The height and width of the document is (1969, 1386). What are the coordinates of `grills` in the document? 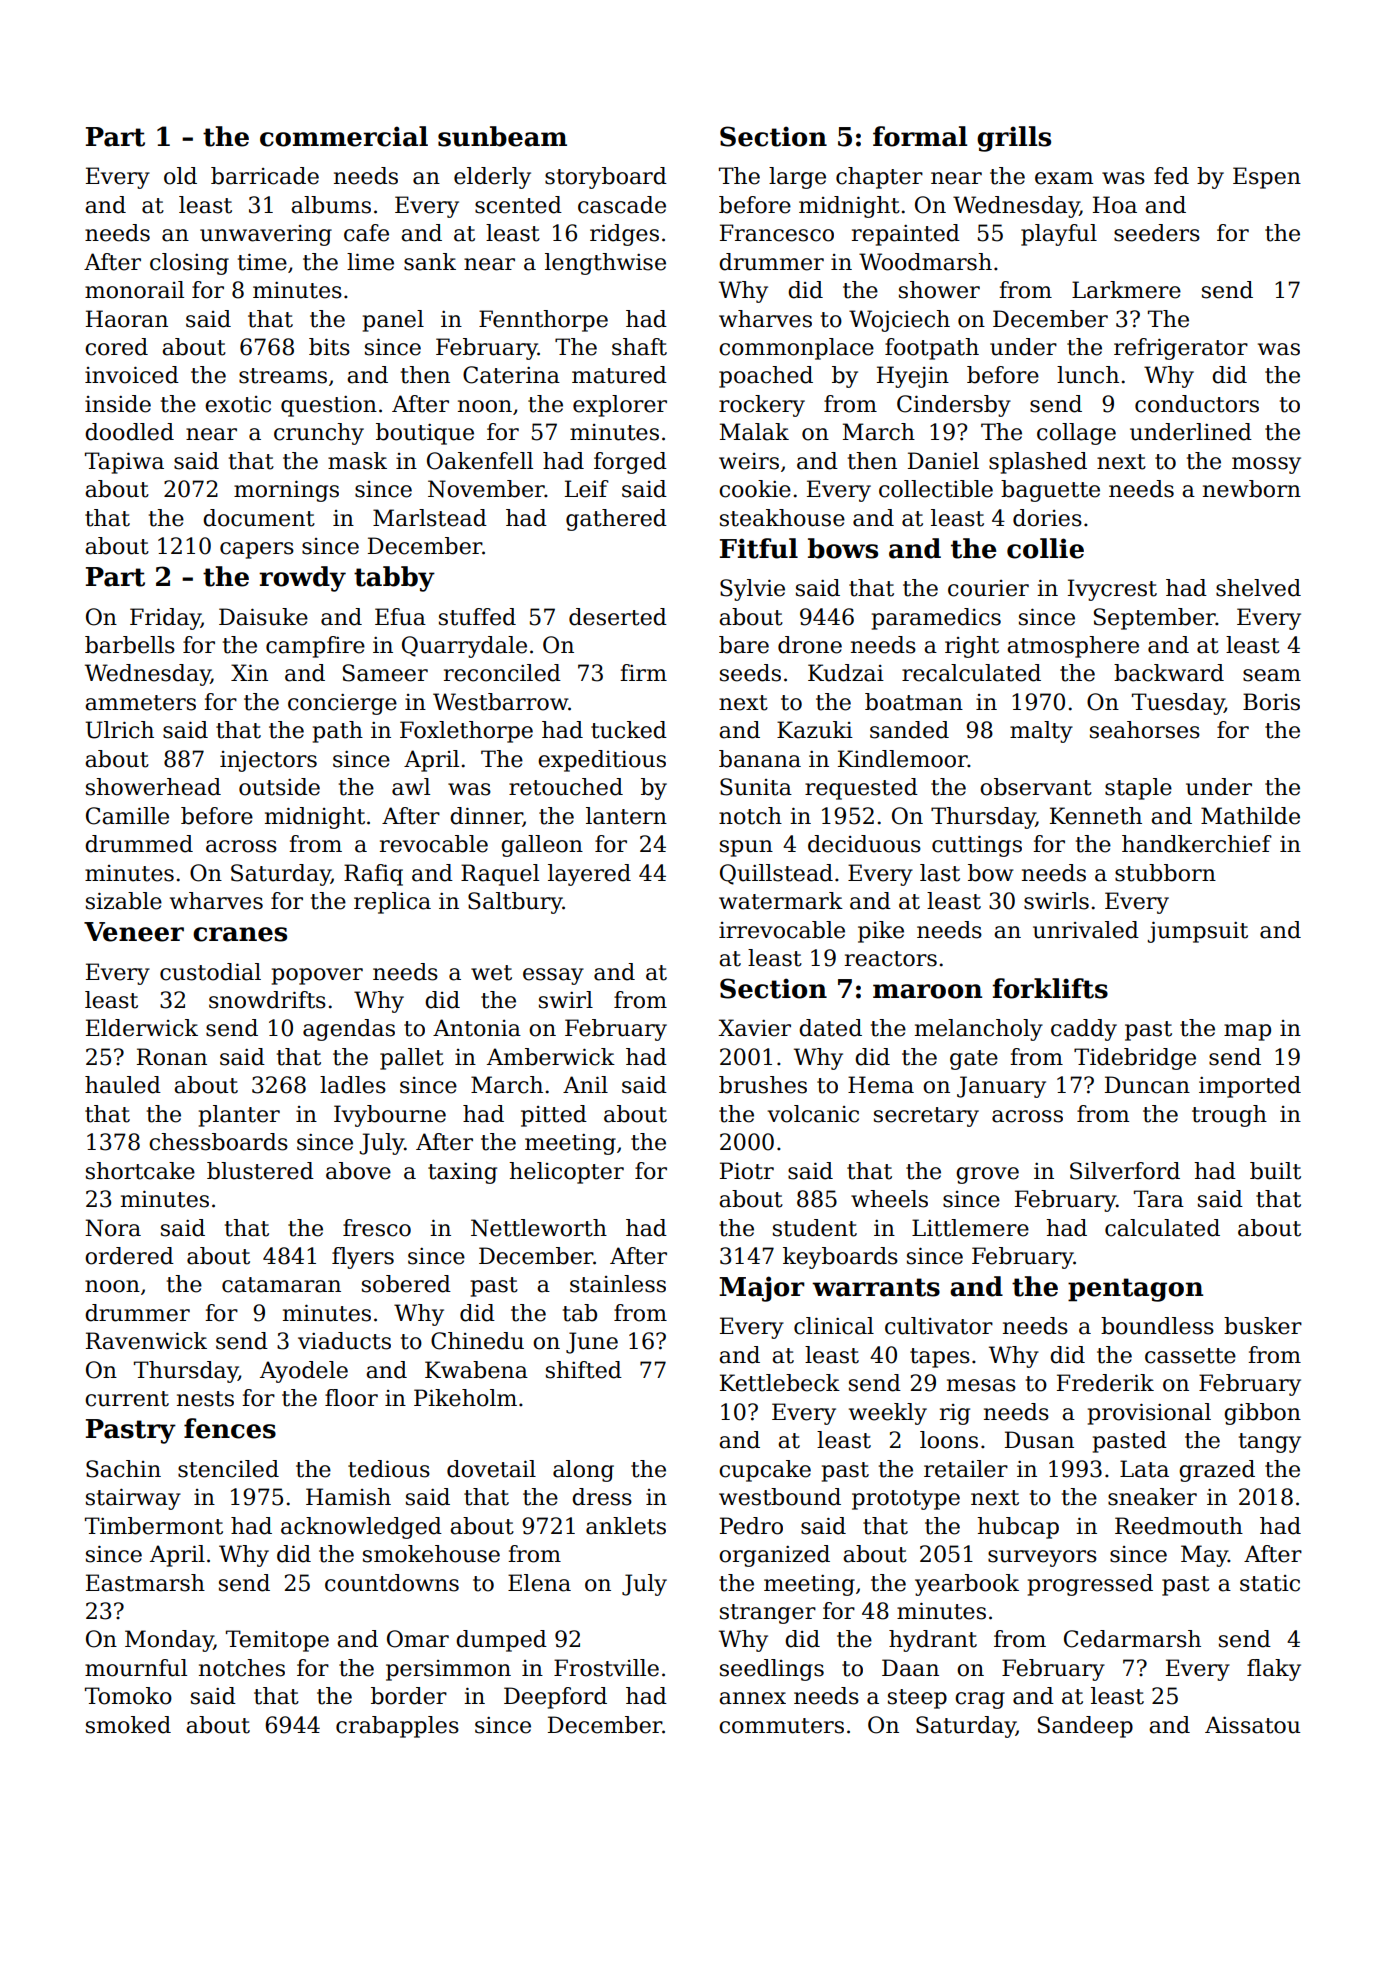 It's located at (1014, 139).
